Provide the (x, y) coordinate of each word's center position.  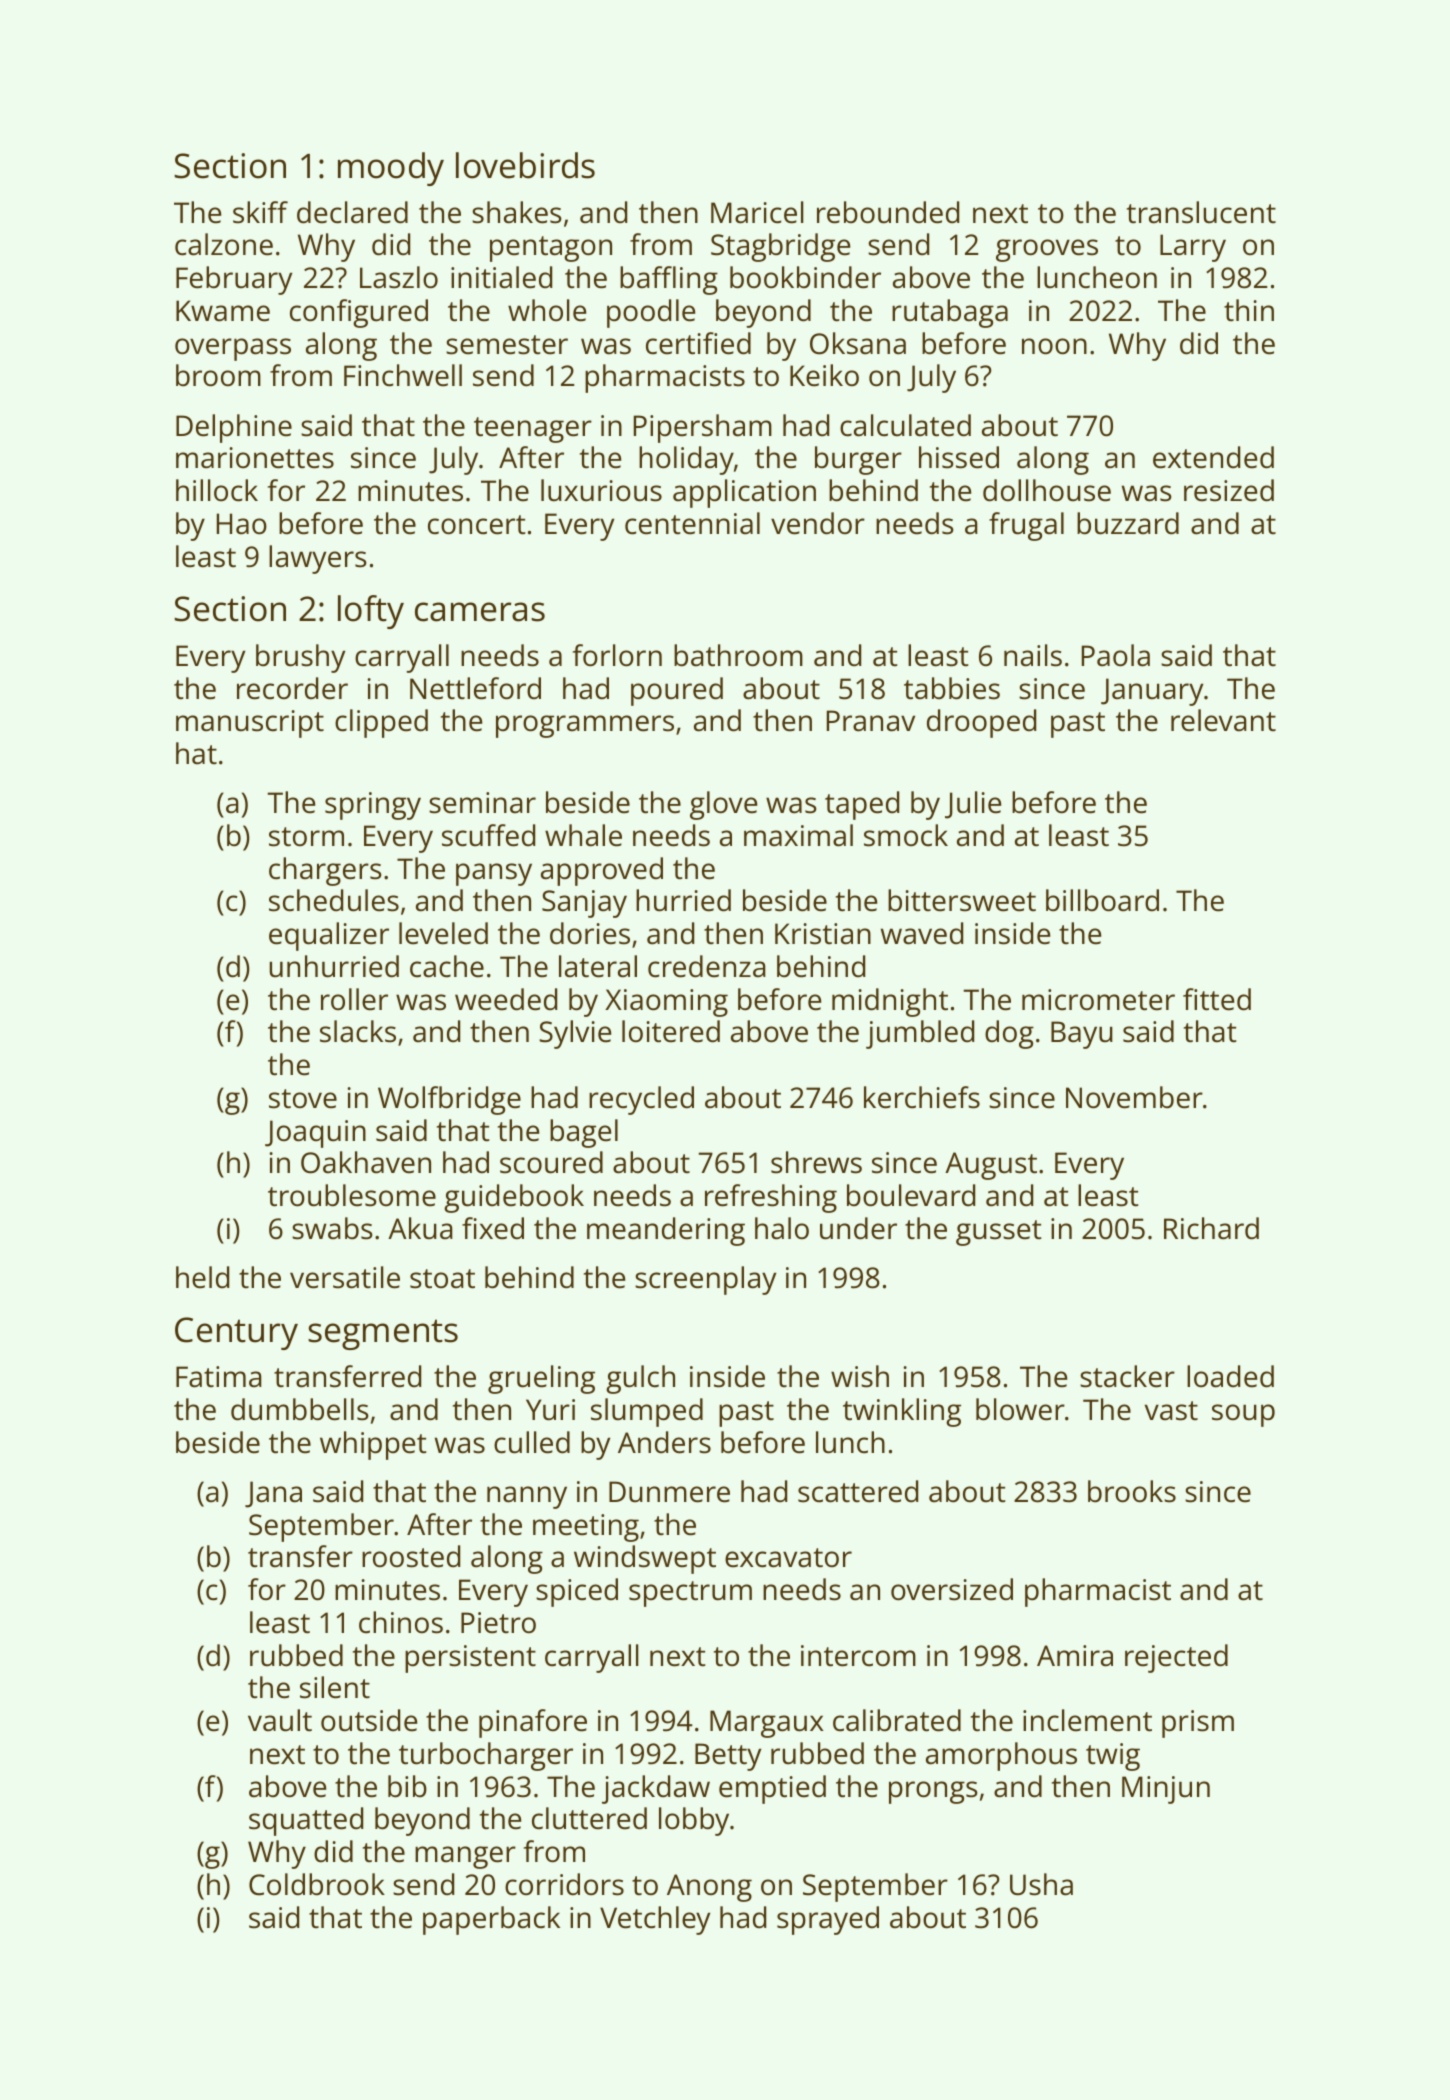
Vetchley (655, 1920)
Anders (664, 1442)
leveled (443, 933)
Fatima (219, 1377)
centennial (692, 523)
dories (590, 933)
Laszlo (399, 277)
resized (1229, 490)
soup (1243, 1415)
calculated (905, 425)
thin (1249, 310)
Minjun (1166, 1790)
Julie (973, 805)
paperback (491, 1920)
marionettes (255, 458)
